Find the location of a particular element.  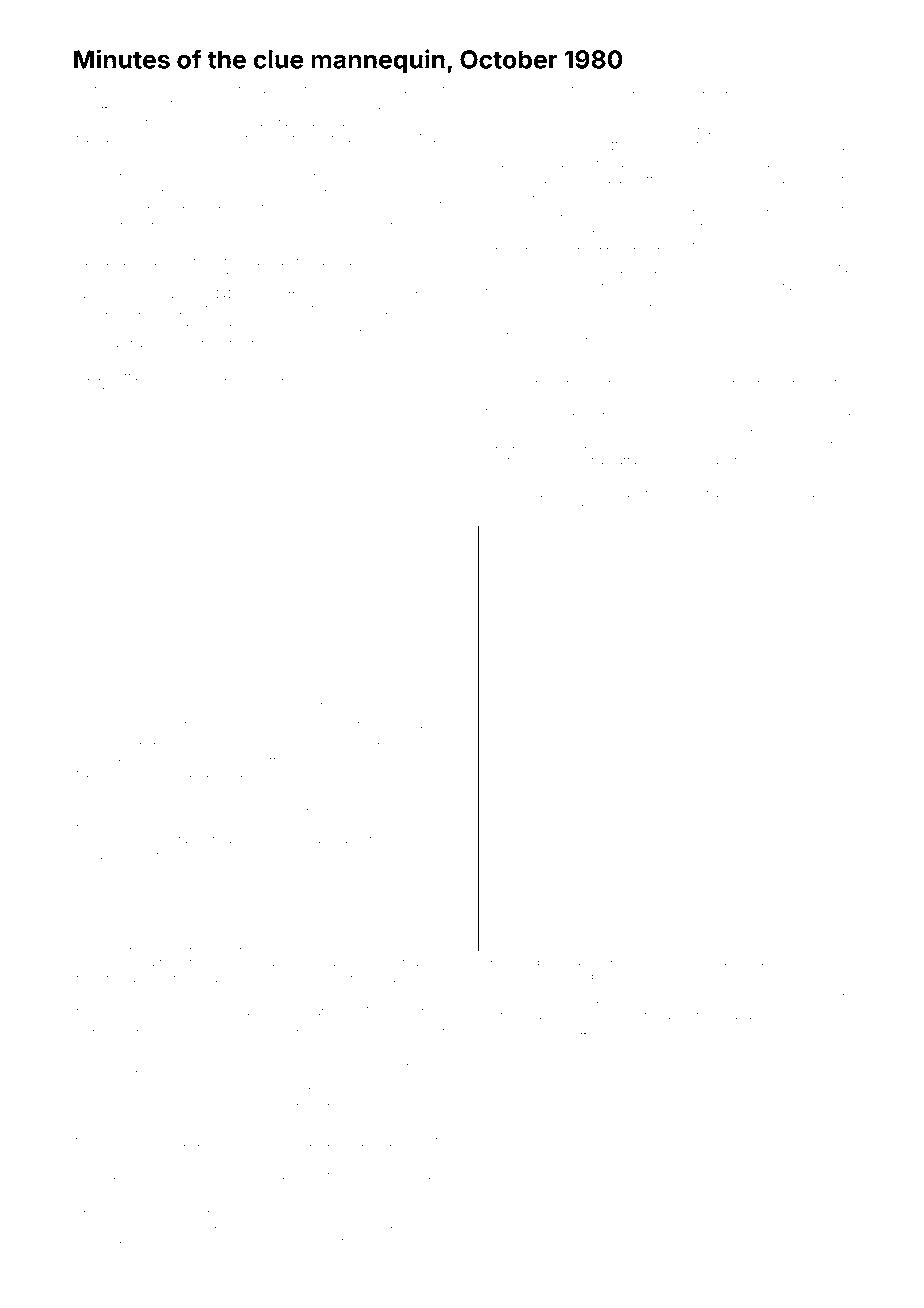

grim is located at coordinates (768, 1017).
